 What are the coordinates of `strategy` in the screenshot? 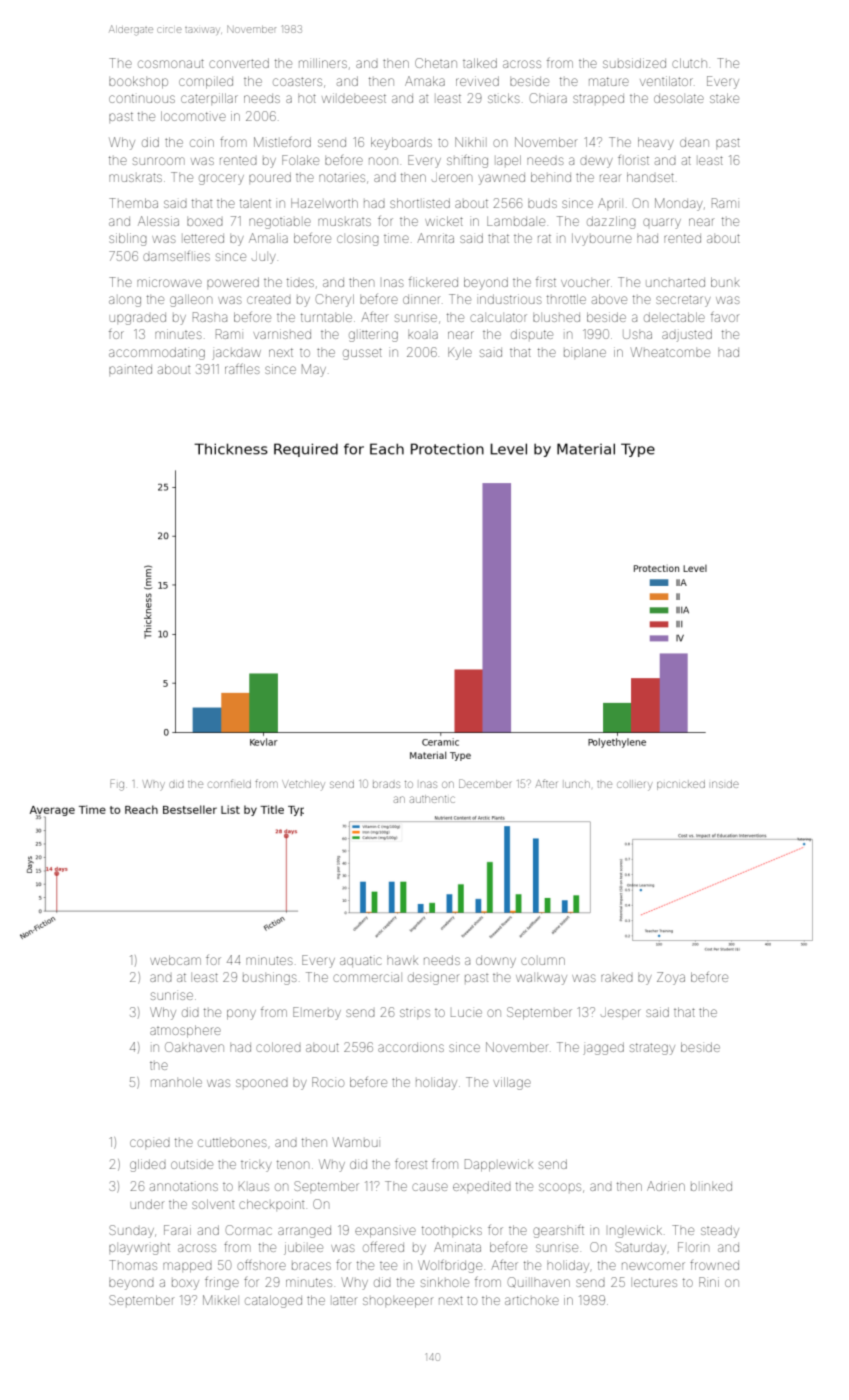 It's located at (652, 1049).
